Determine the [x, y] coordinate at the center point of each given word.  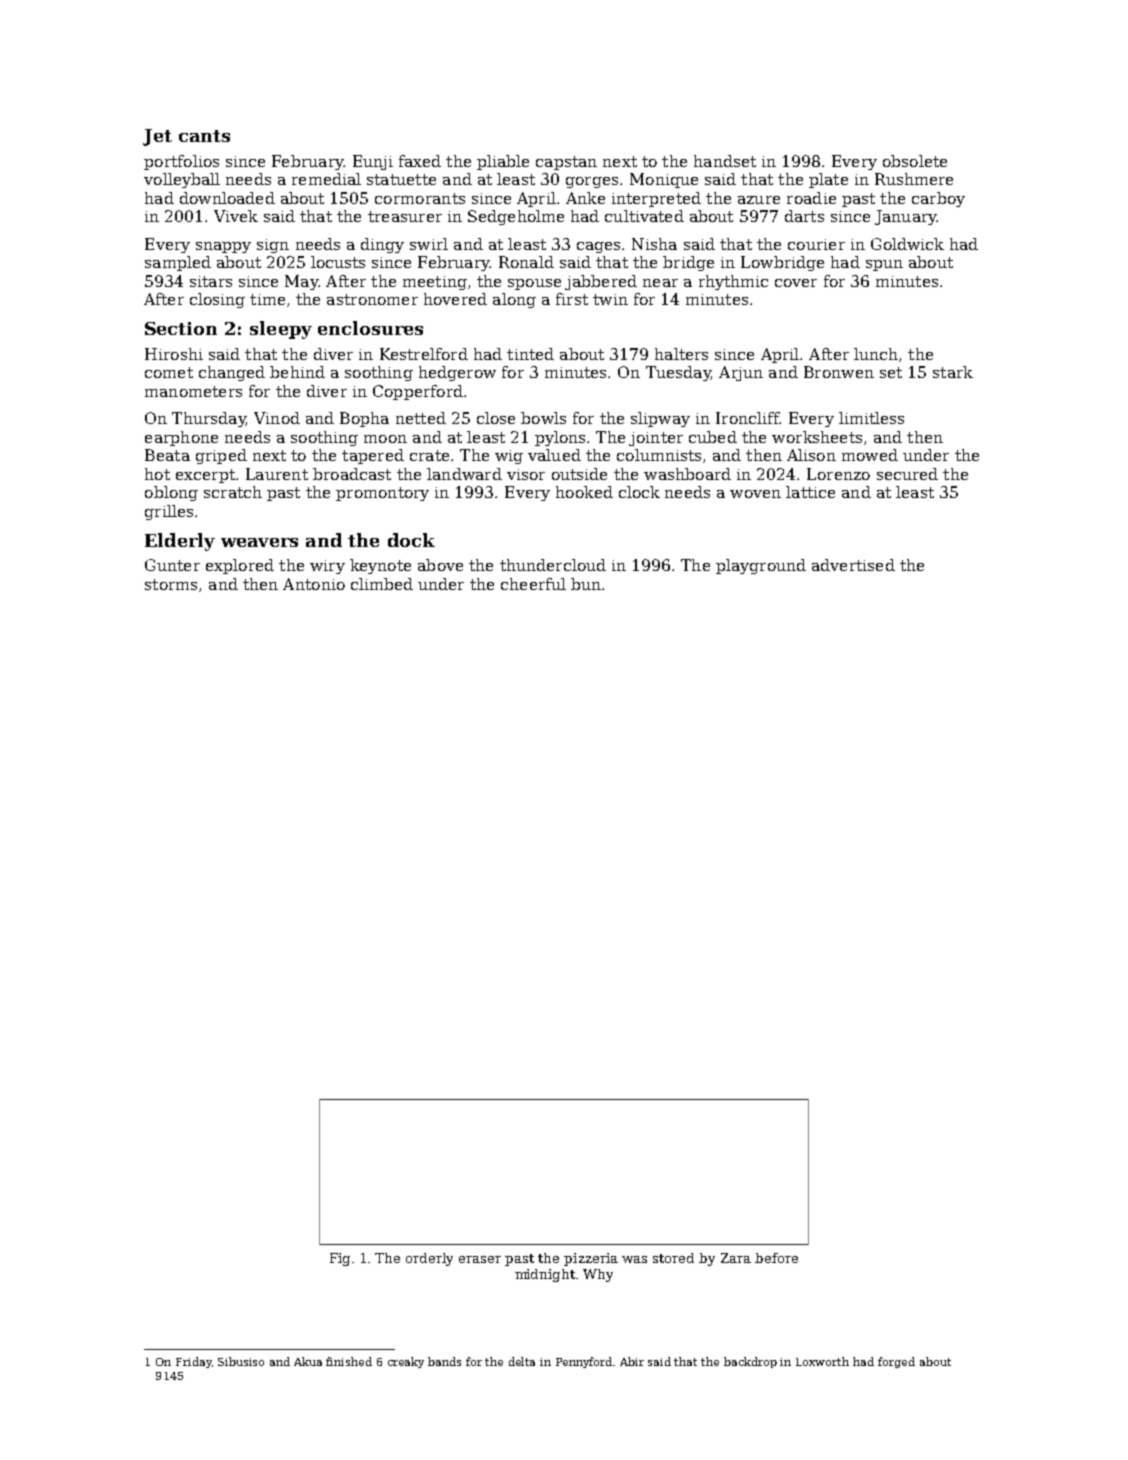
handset [725, 161]
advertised [853, 565]
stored [673, 1258]
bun [586, 584]
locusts [338, 262]
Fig [340, 1259]
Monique [664, 180]
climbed [382, 584]
